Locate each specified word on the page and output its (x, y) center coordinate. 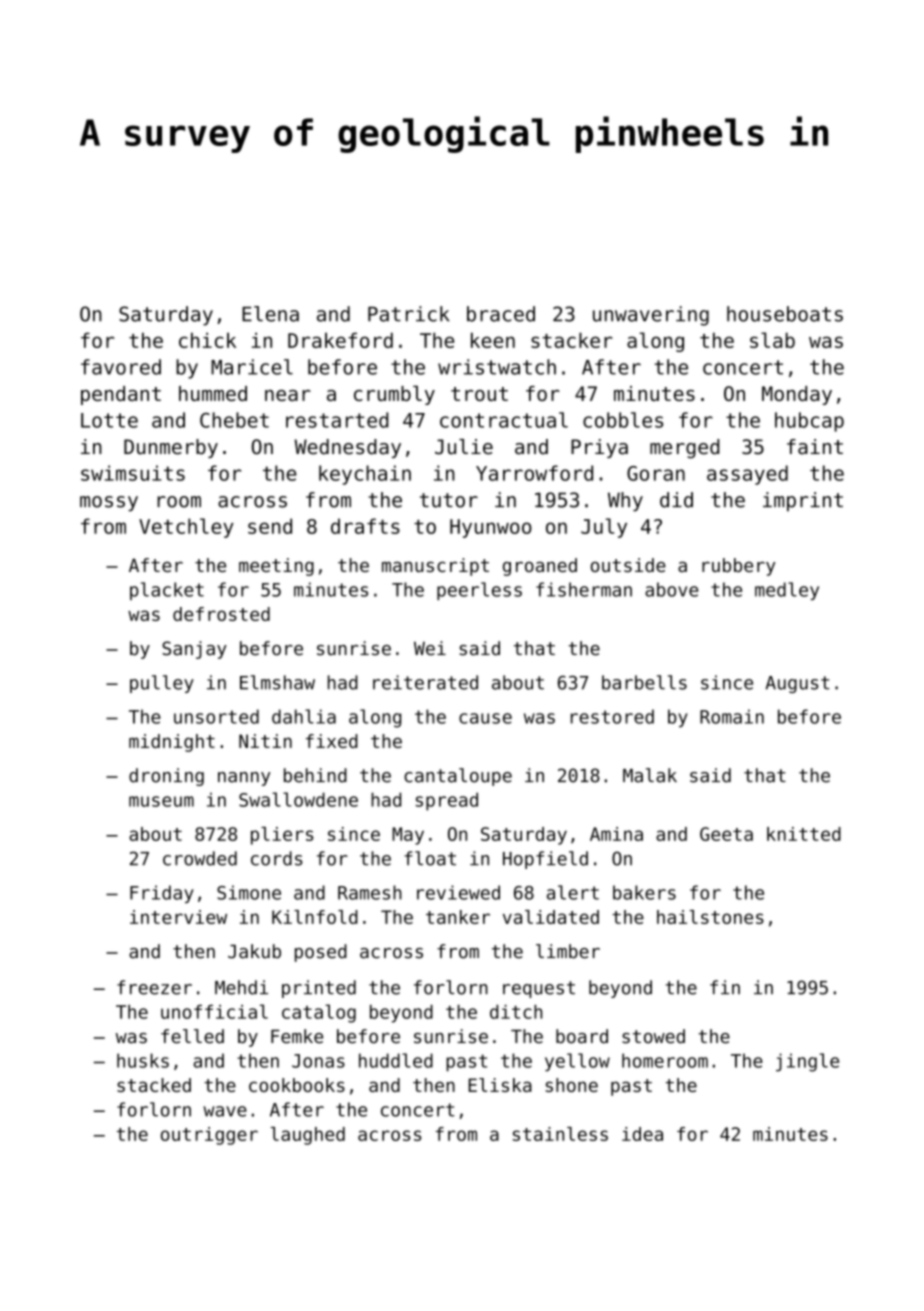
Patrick (408, 314)
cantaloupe (458, 777)
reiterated (425, 682)
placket (167, 591)
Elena (270, 314)
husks (143, 1060)
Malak (650, 775)
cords (277, 858)
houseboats (785, 314)
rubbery (739, 567)
